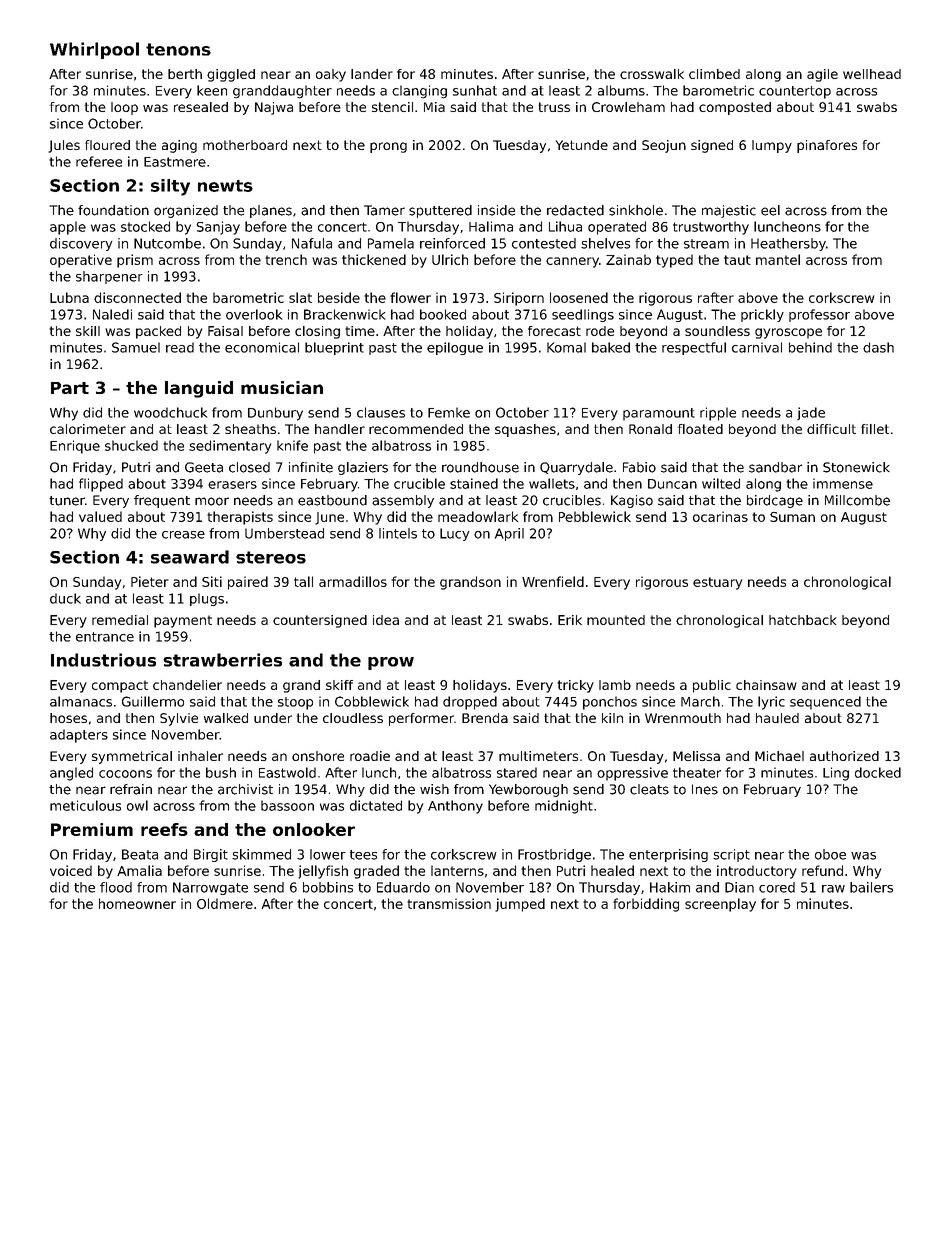 The height and width of the document is (1233, 952). Describe the element at coordinates (795, 92) in the document. I see `countertop` at that location.
